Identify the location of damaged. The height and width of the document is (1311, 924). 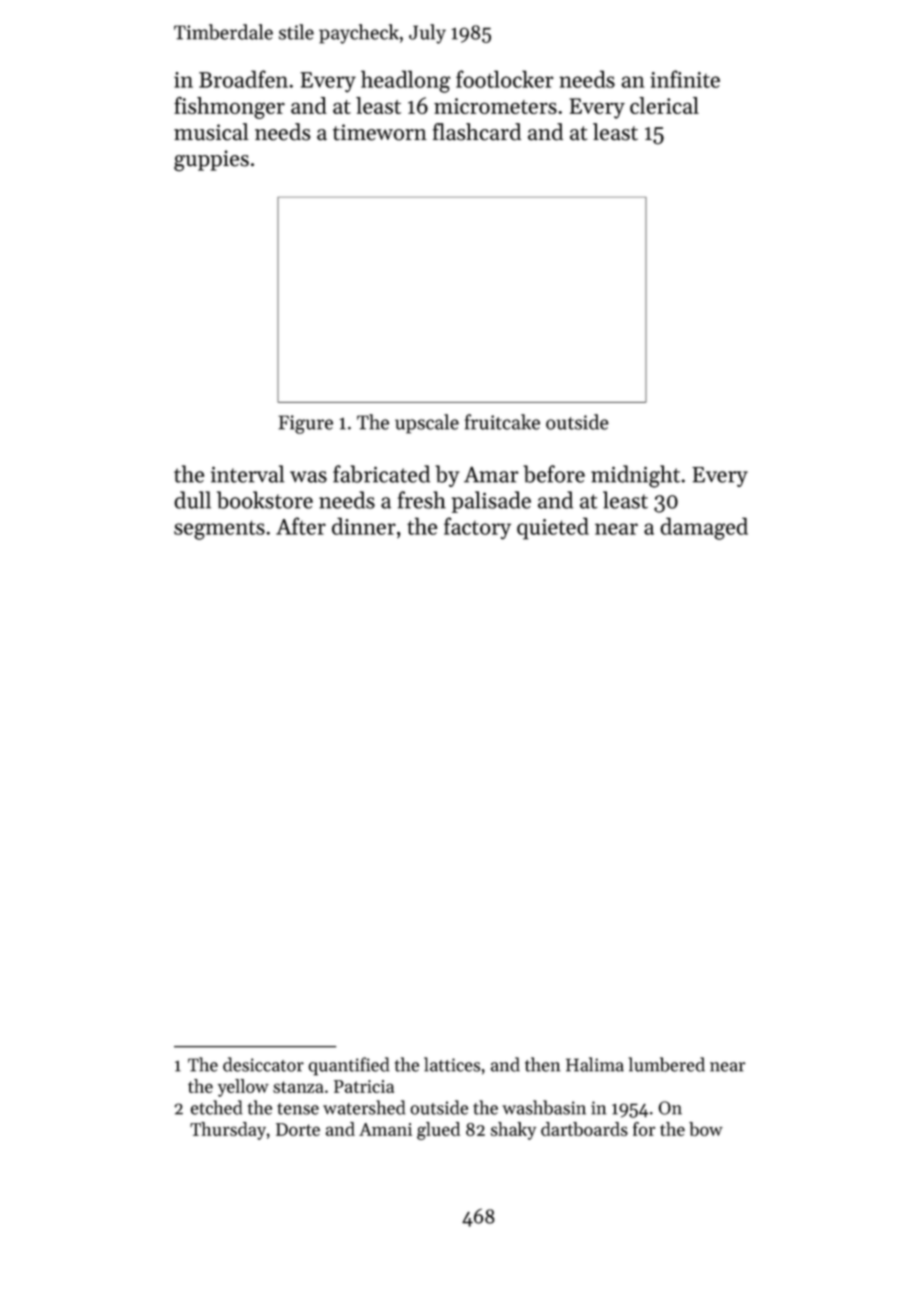
(704, 528).
